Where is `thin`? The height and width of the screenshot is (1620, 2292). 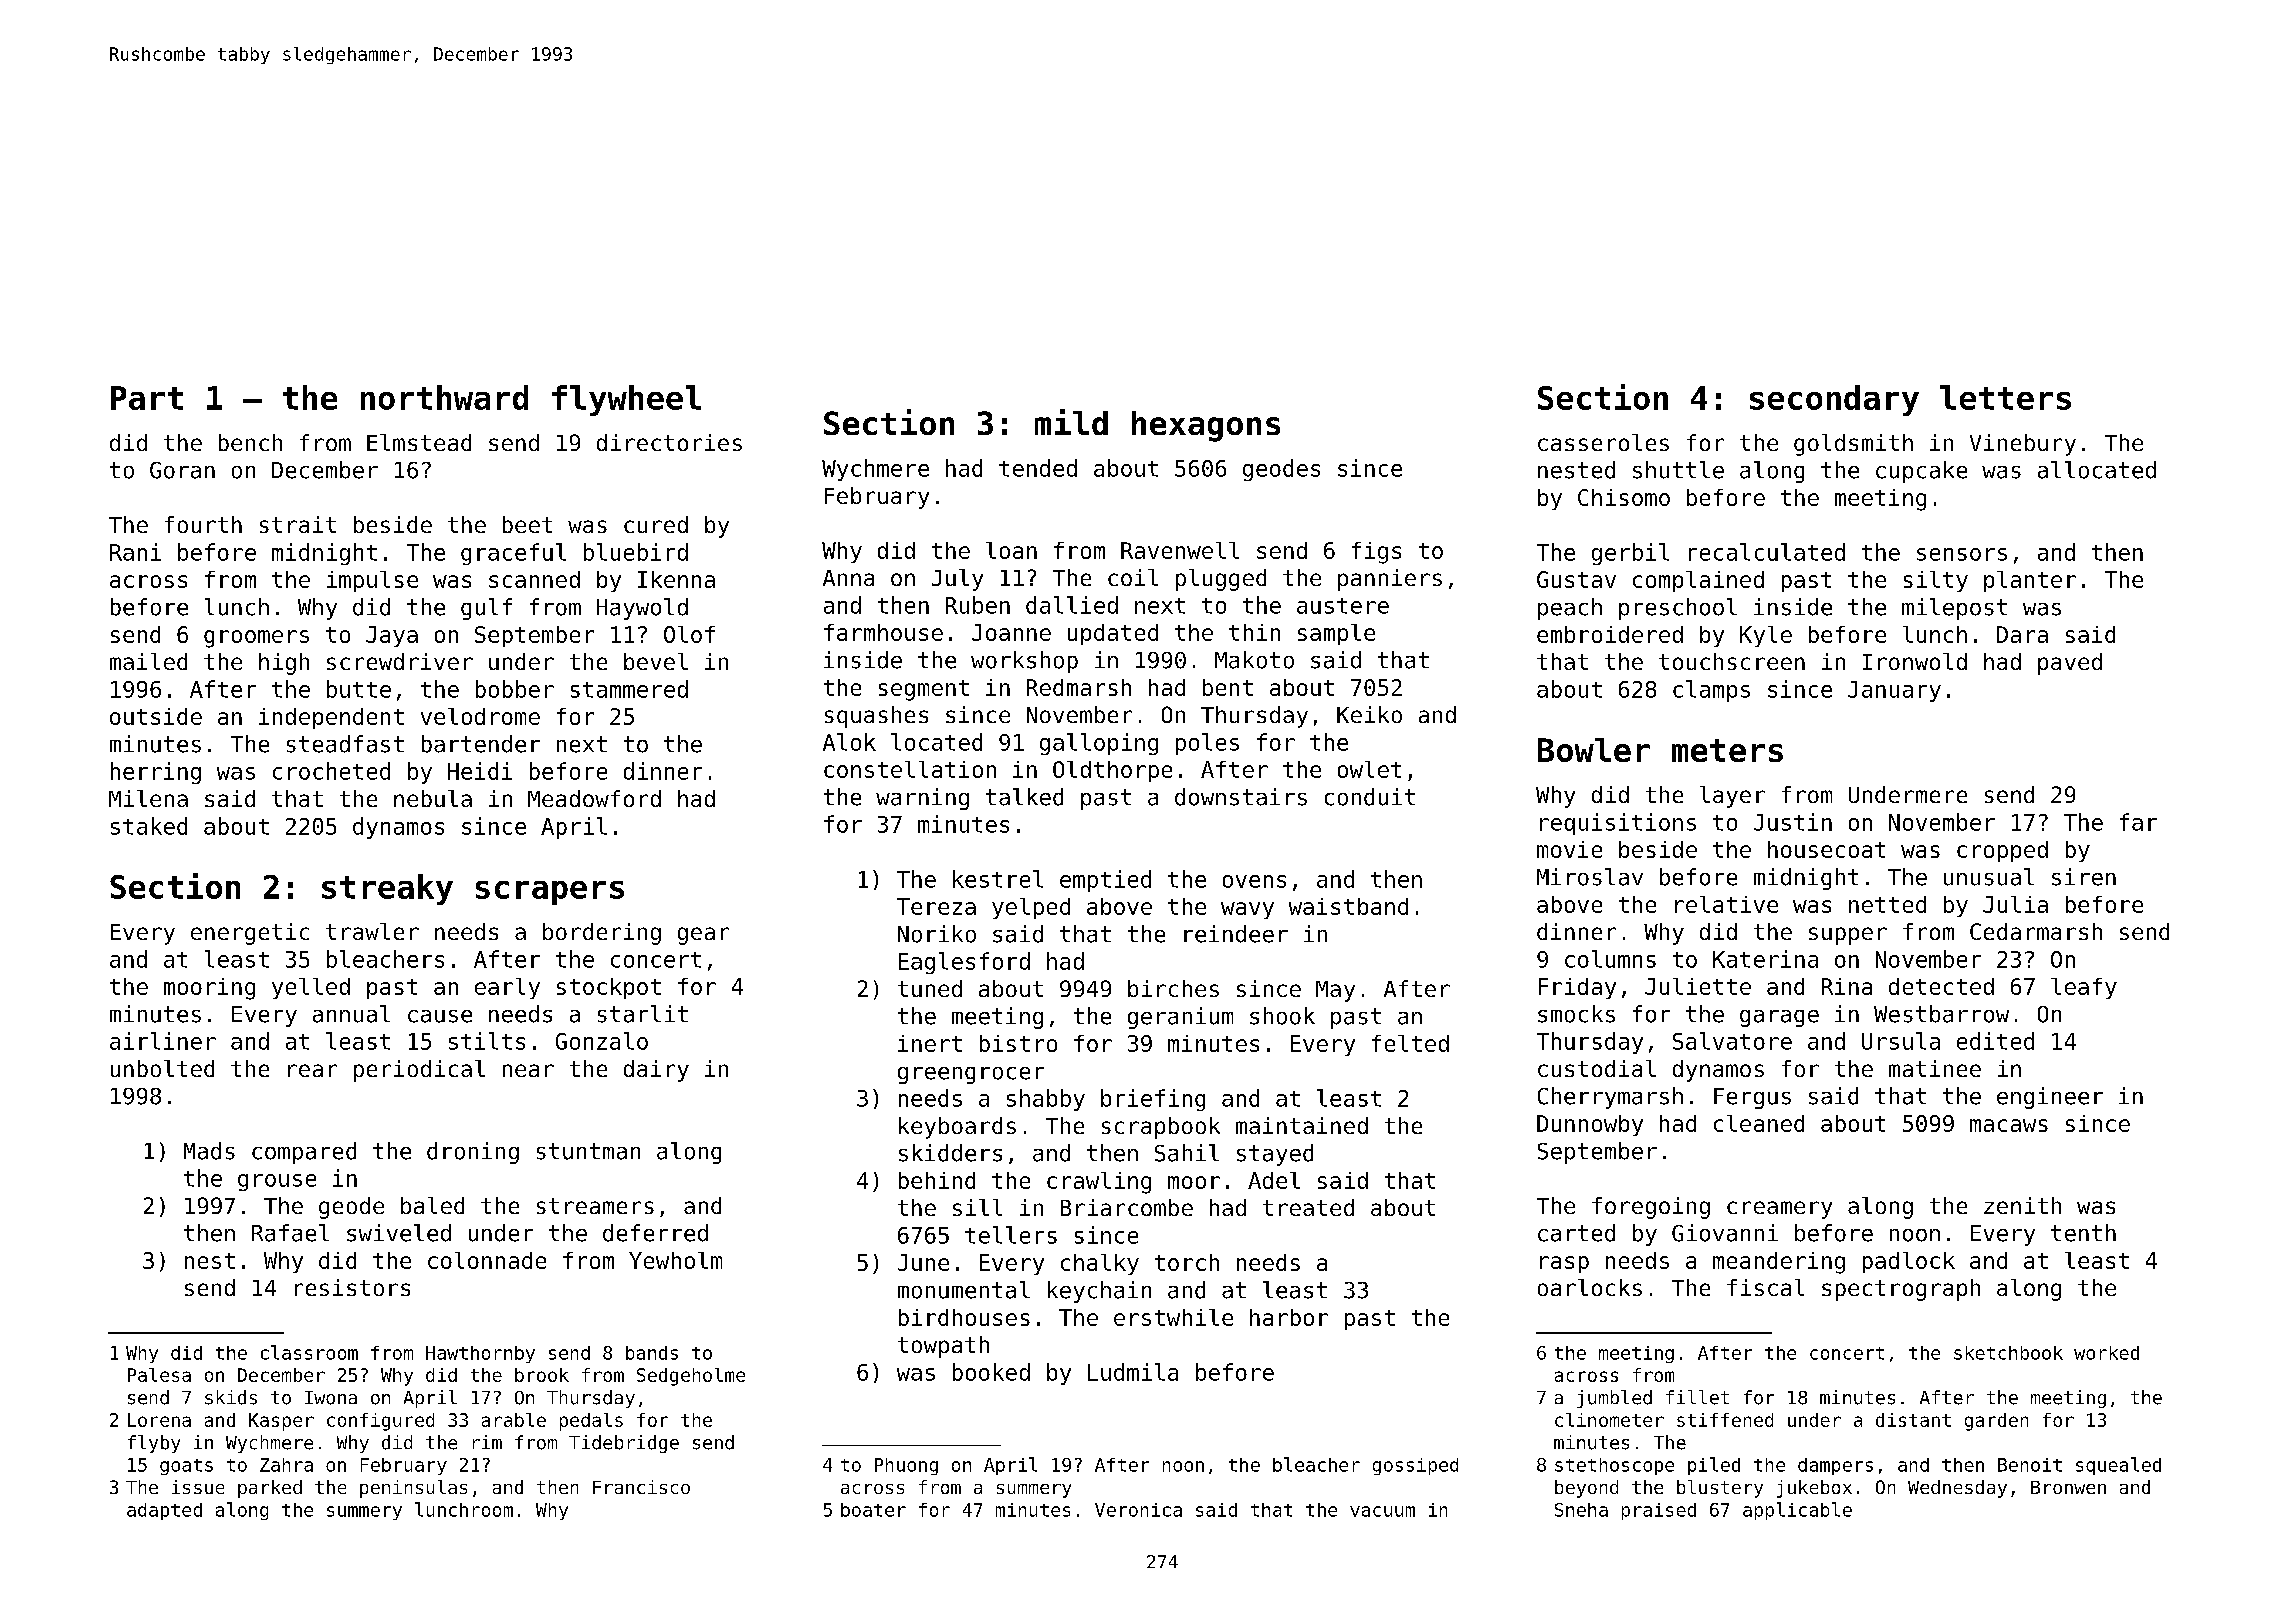
thin is located at coordinates (1254, 632).
